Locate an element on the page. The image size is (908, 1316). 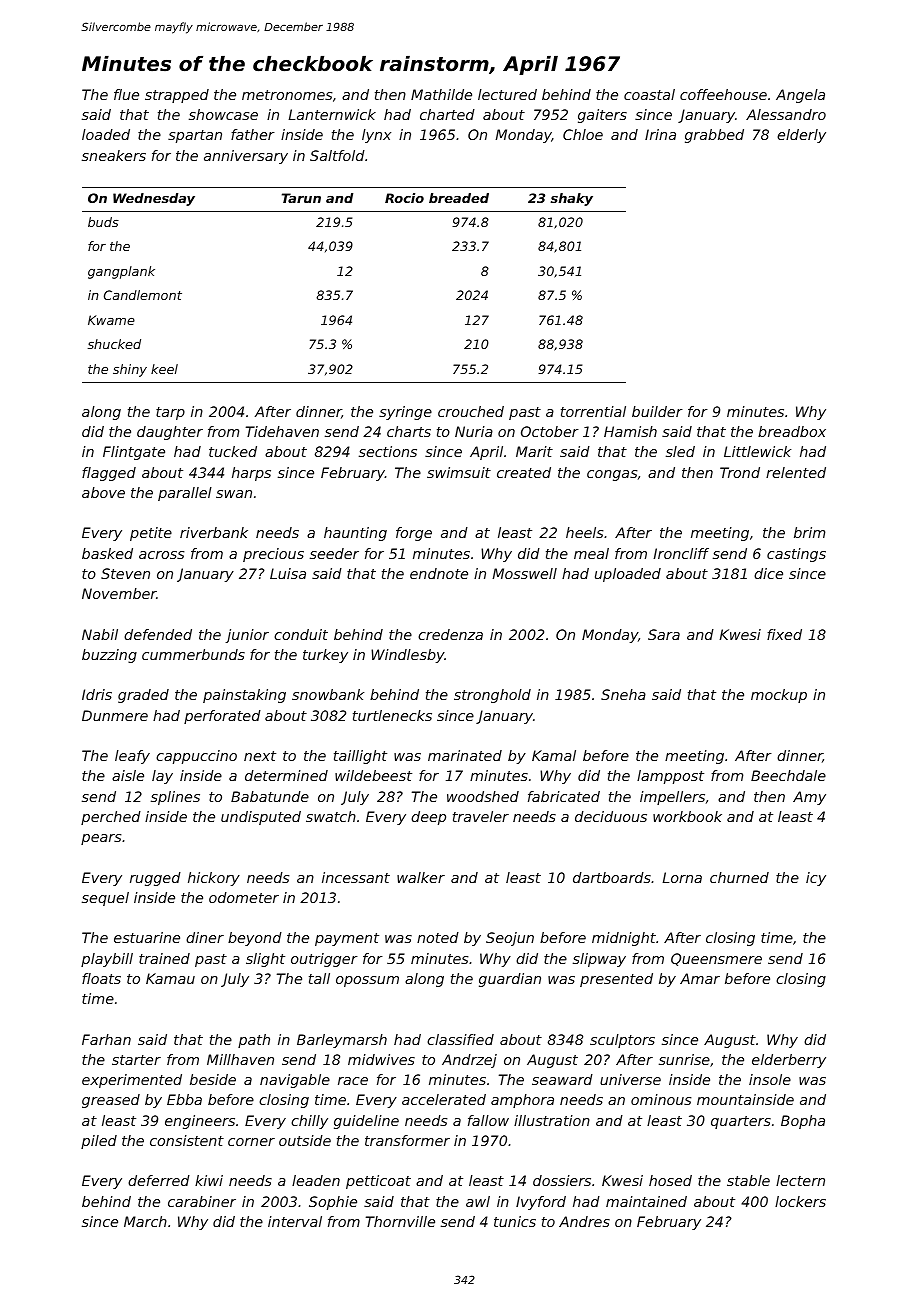
Wednesday is located at coordinates (154, 199).
